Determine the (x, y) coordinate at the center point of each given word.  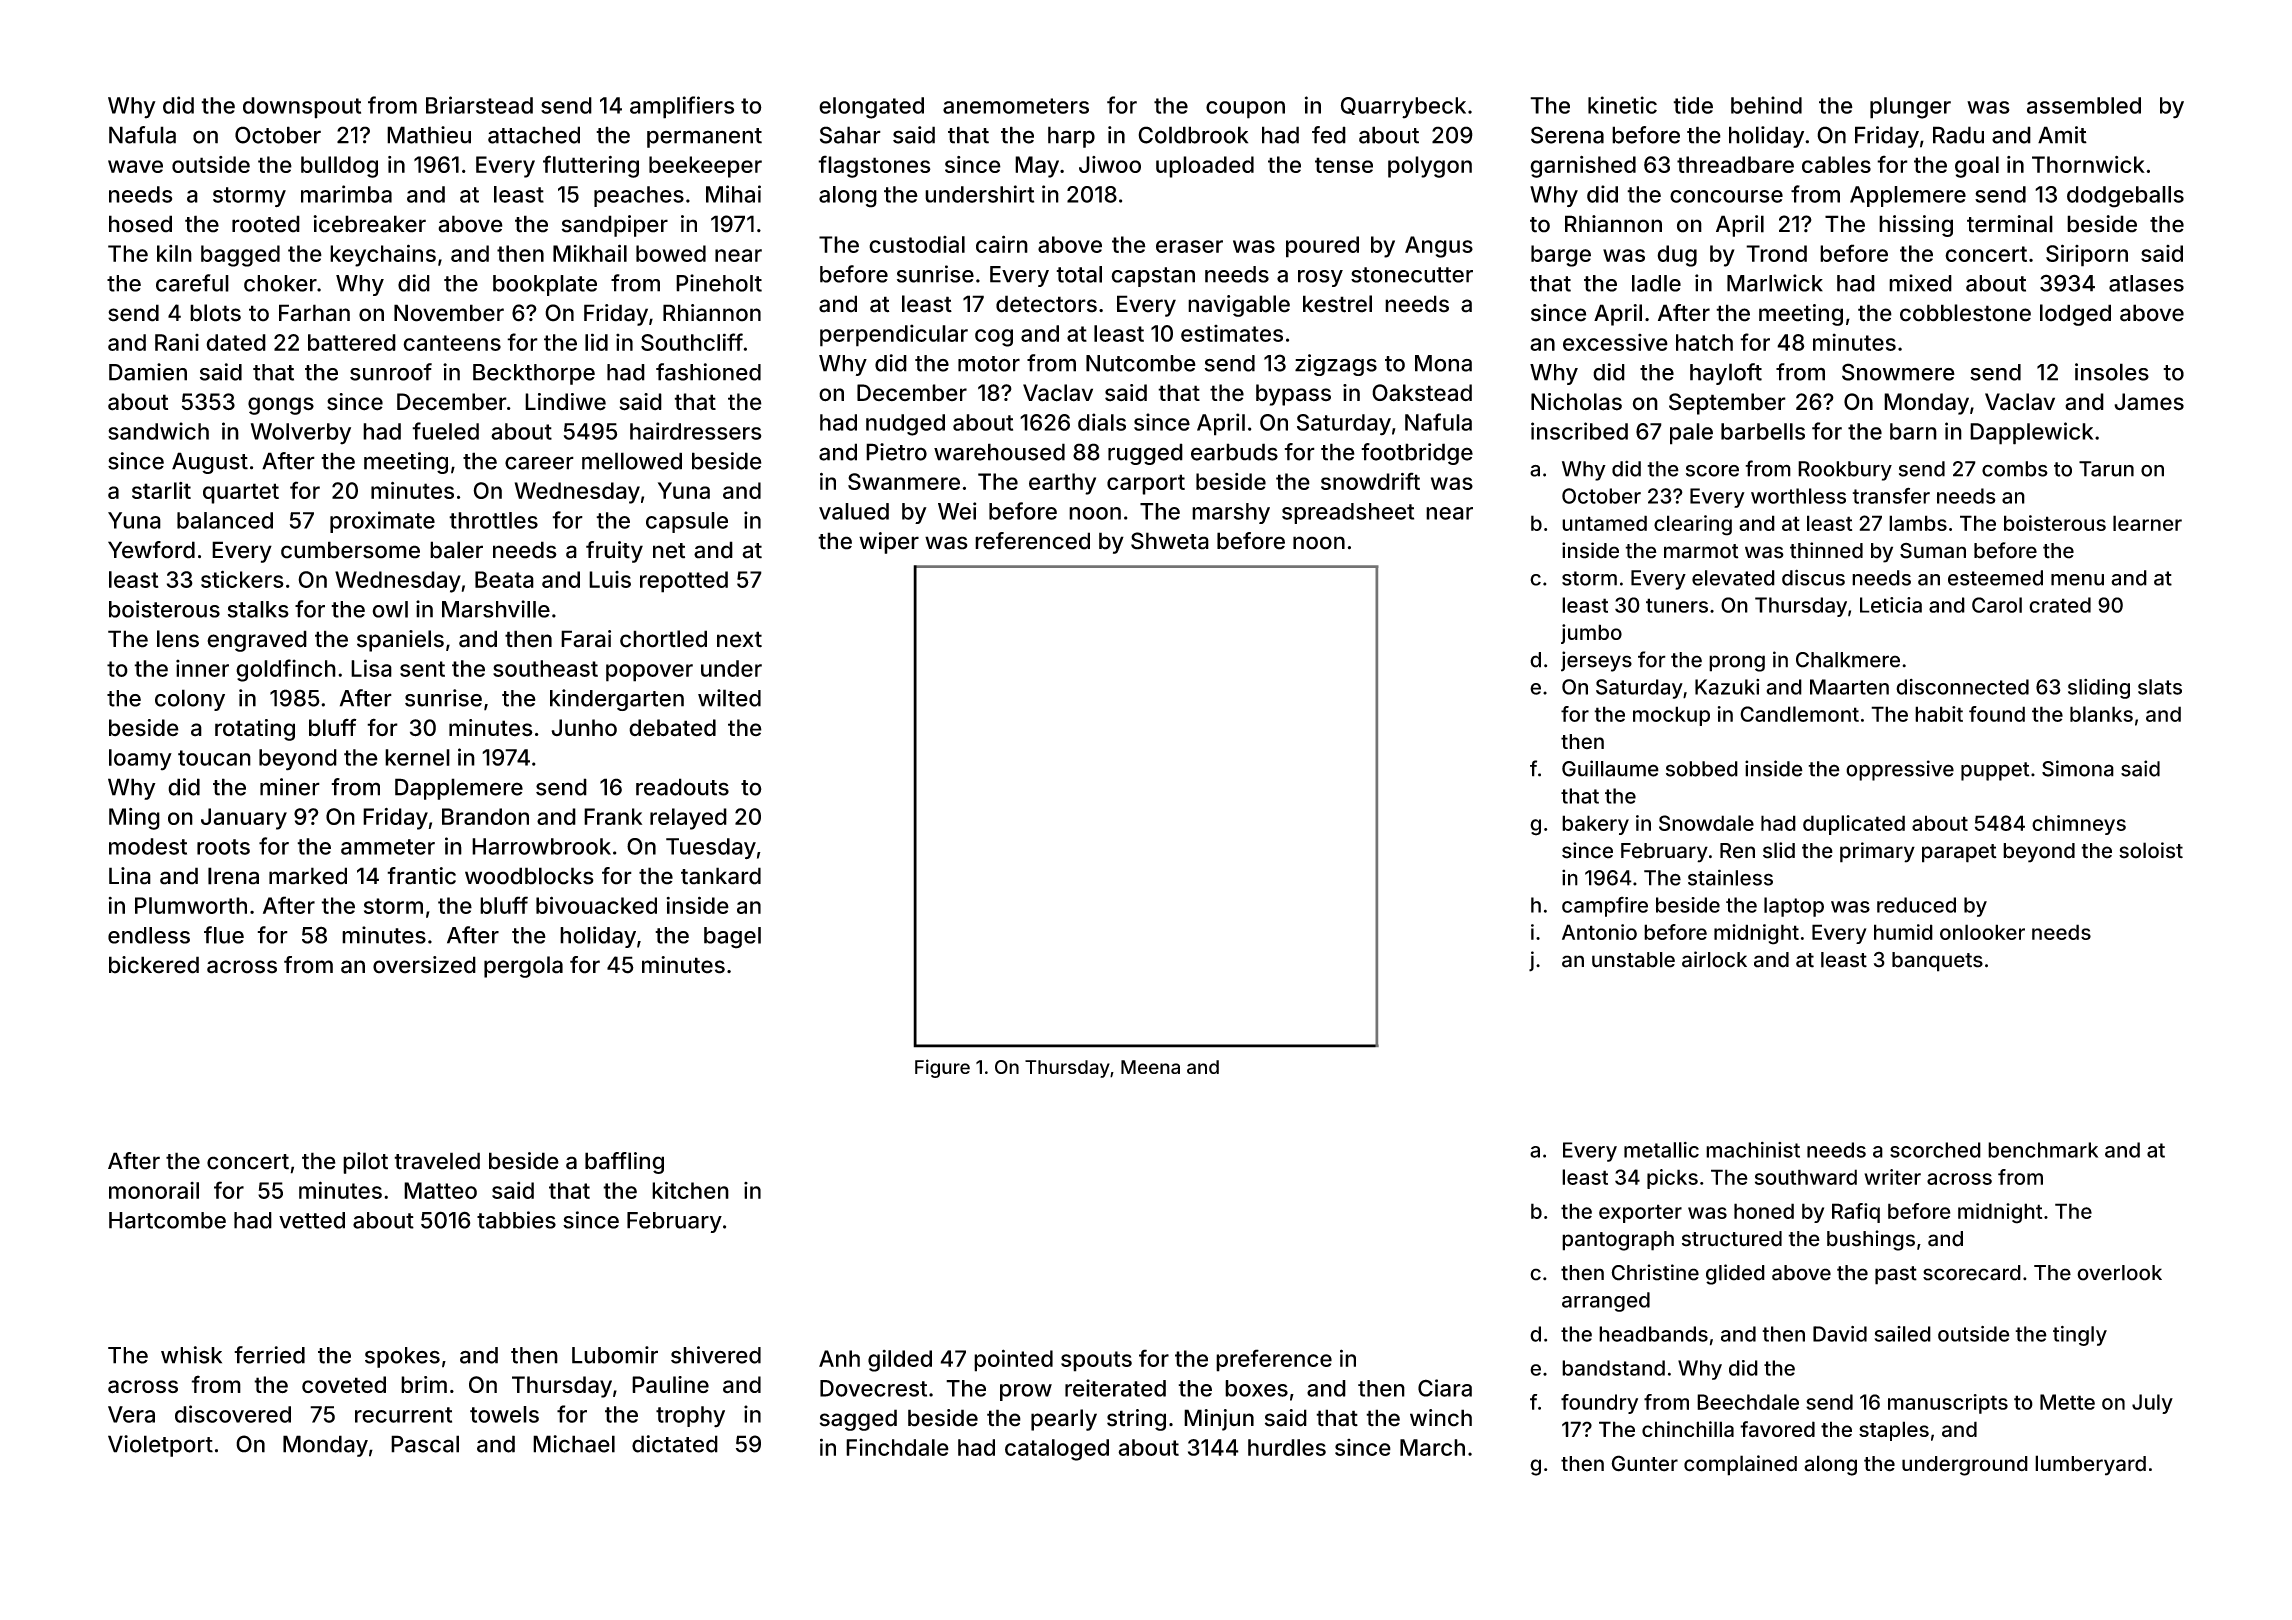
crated (2060, 605)
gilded (900, 1361)
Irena (233, 876)
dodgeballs (2125, 197)
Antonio (1599, 932)
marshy (1231, 513)
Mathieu (429, 135)
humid (1903, 932)
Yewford (151, 550)
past (1896, 1275)
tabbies (516, 1220)
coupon (1245, 110)
